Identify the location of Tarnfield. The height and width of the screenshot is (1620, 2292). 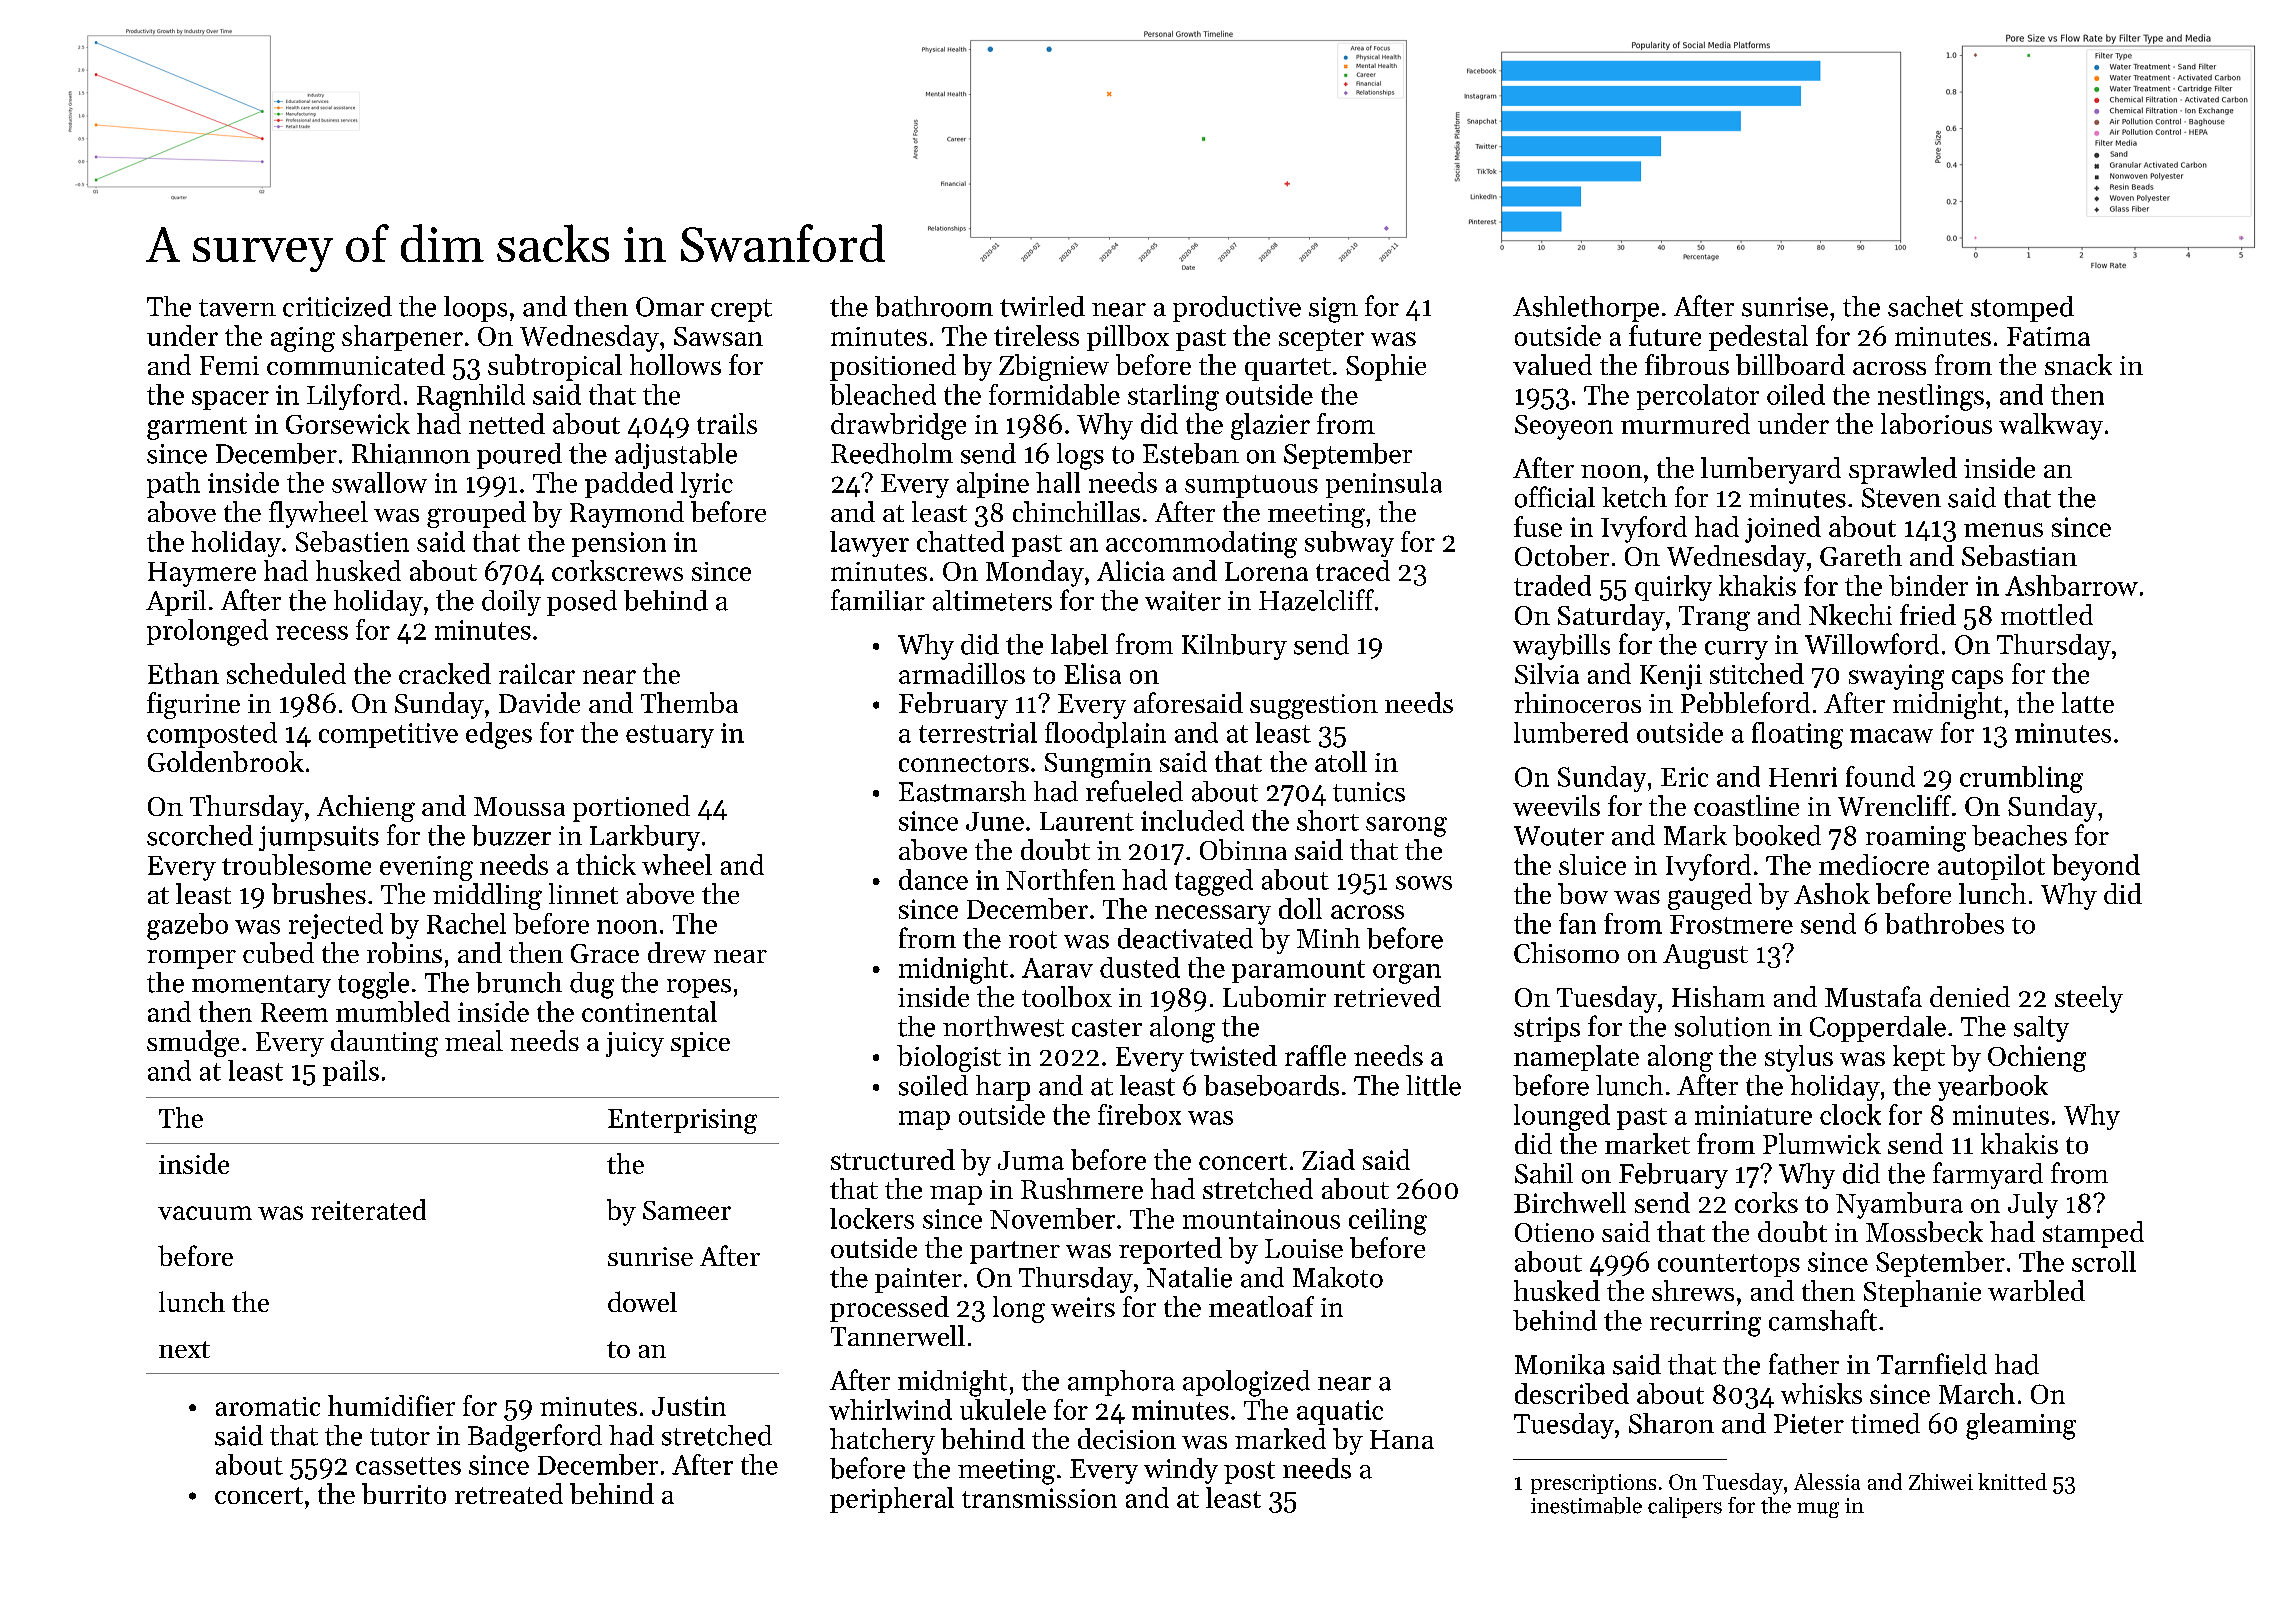
(1932, 1364).
